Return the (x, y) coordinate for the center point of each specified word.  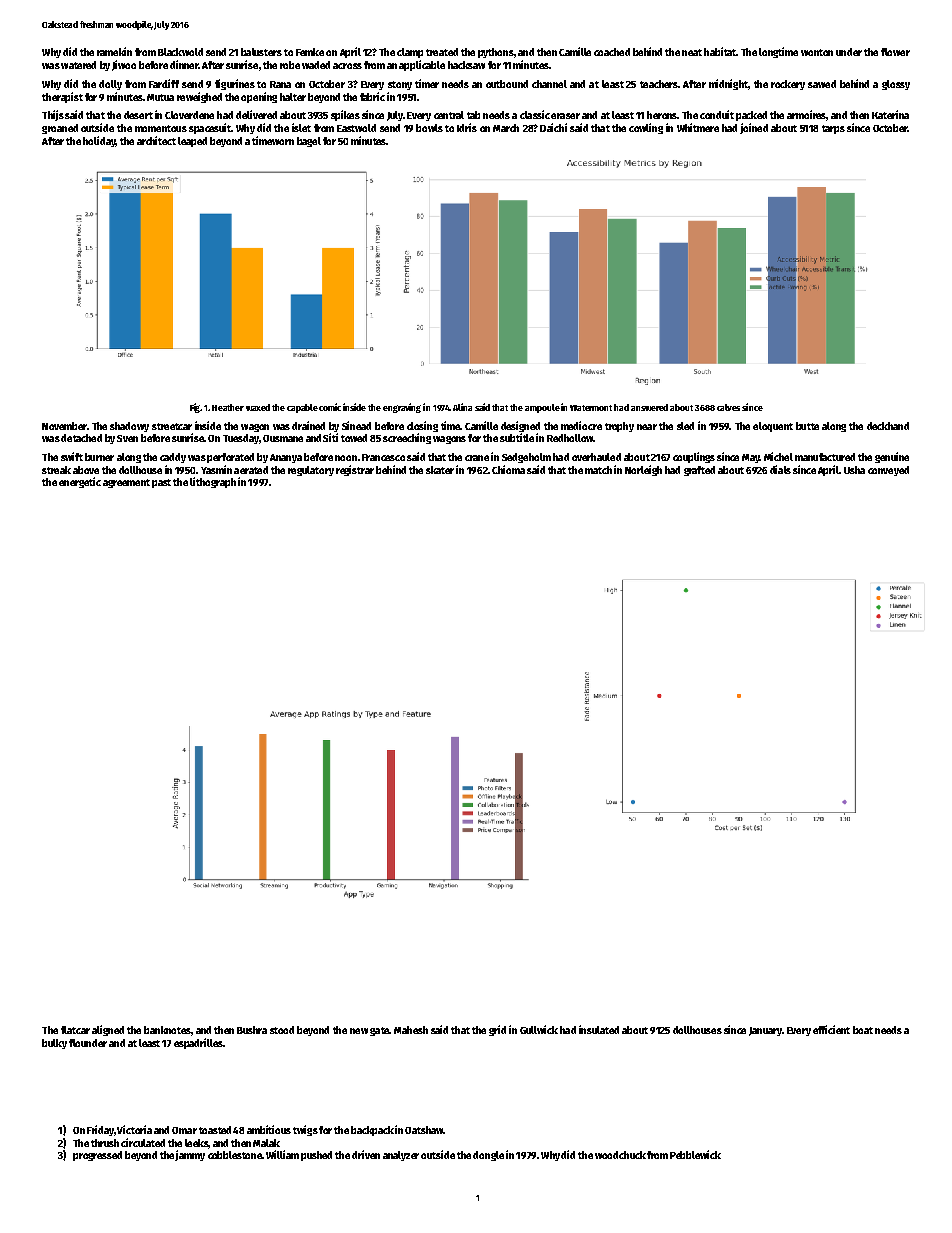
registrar (355, 470)
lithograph (213, 482)
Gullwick (539, 1029)
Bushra (252, 1030)
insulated (599, 1029)
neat (692, 52)
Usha (854, 470)
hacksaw (466, 65)
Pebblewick (695, 1154)
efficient (831, 1029)
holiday (99, 141)
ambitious (269, 1129)
